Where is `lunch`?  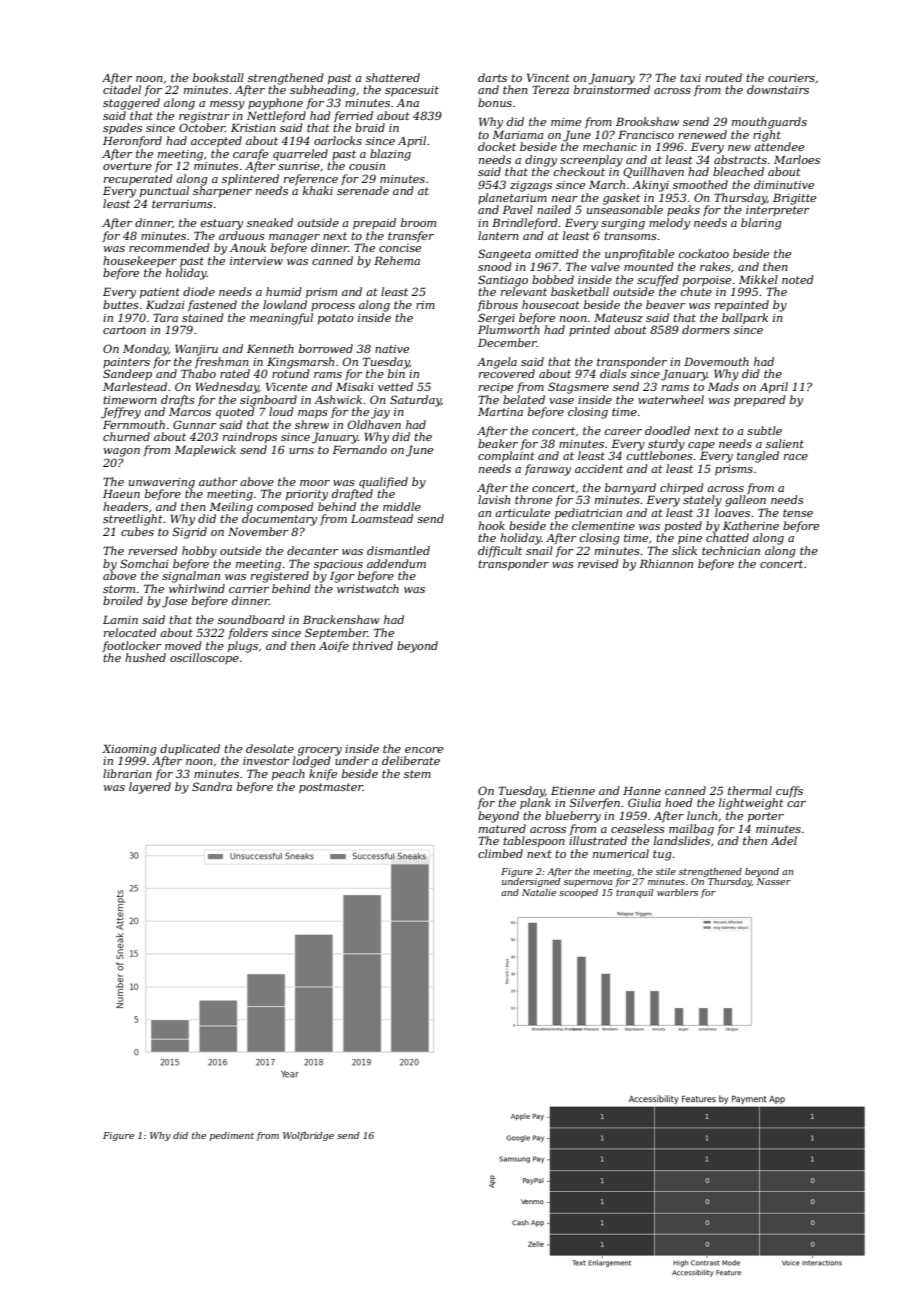
lunch is located at coordinates (702, 815).
